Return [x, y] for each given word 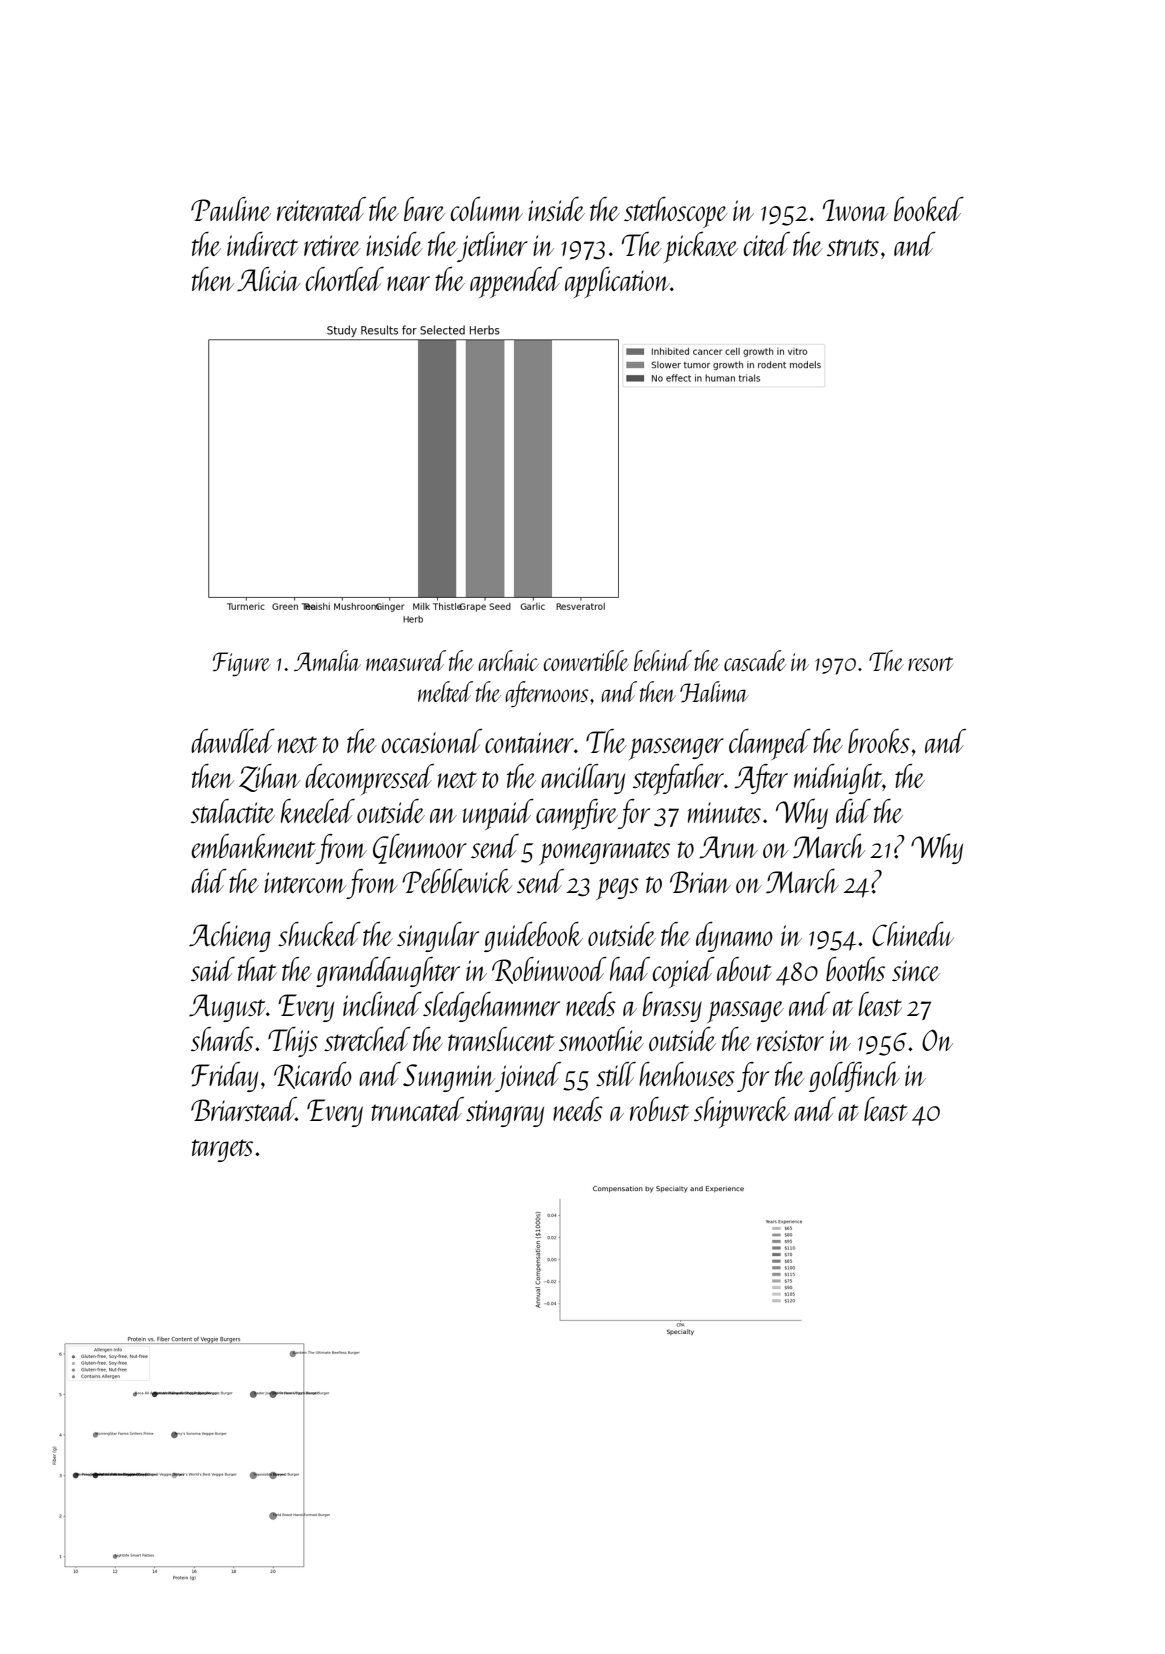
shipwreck [742, 1112]
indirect [263, 244]
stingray [505, 1113]
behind [663, 660]
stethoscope [676, 212]
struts [853, 247]
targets [222, 1150]
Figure [242, 664]
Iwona [855, 210]
